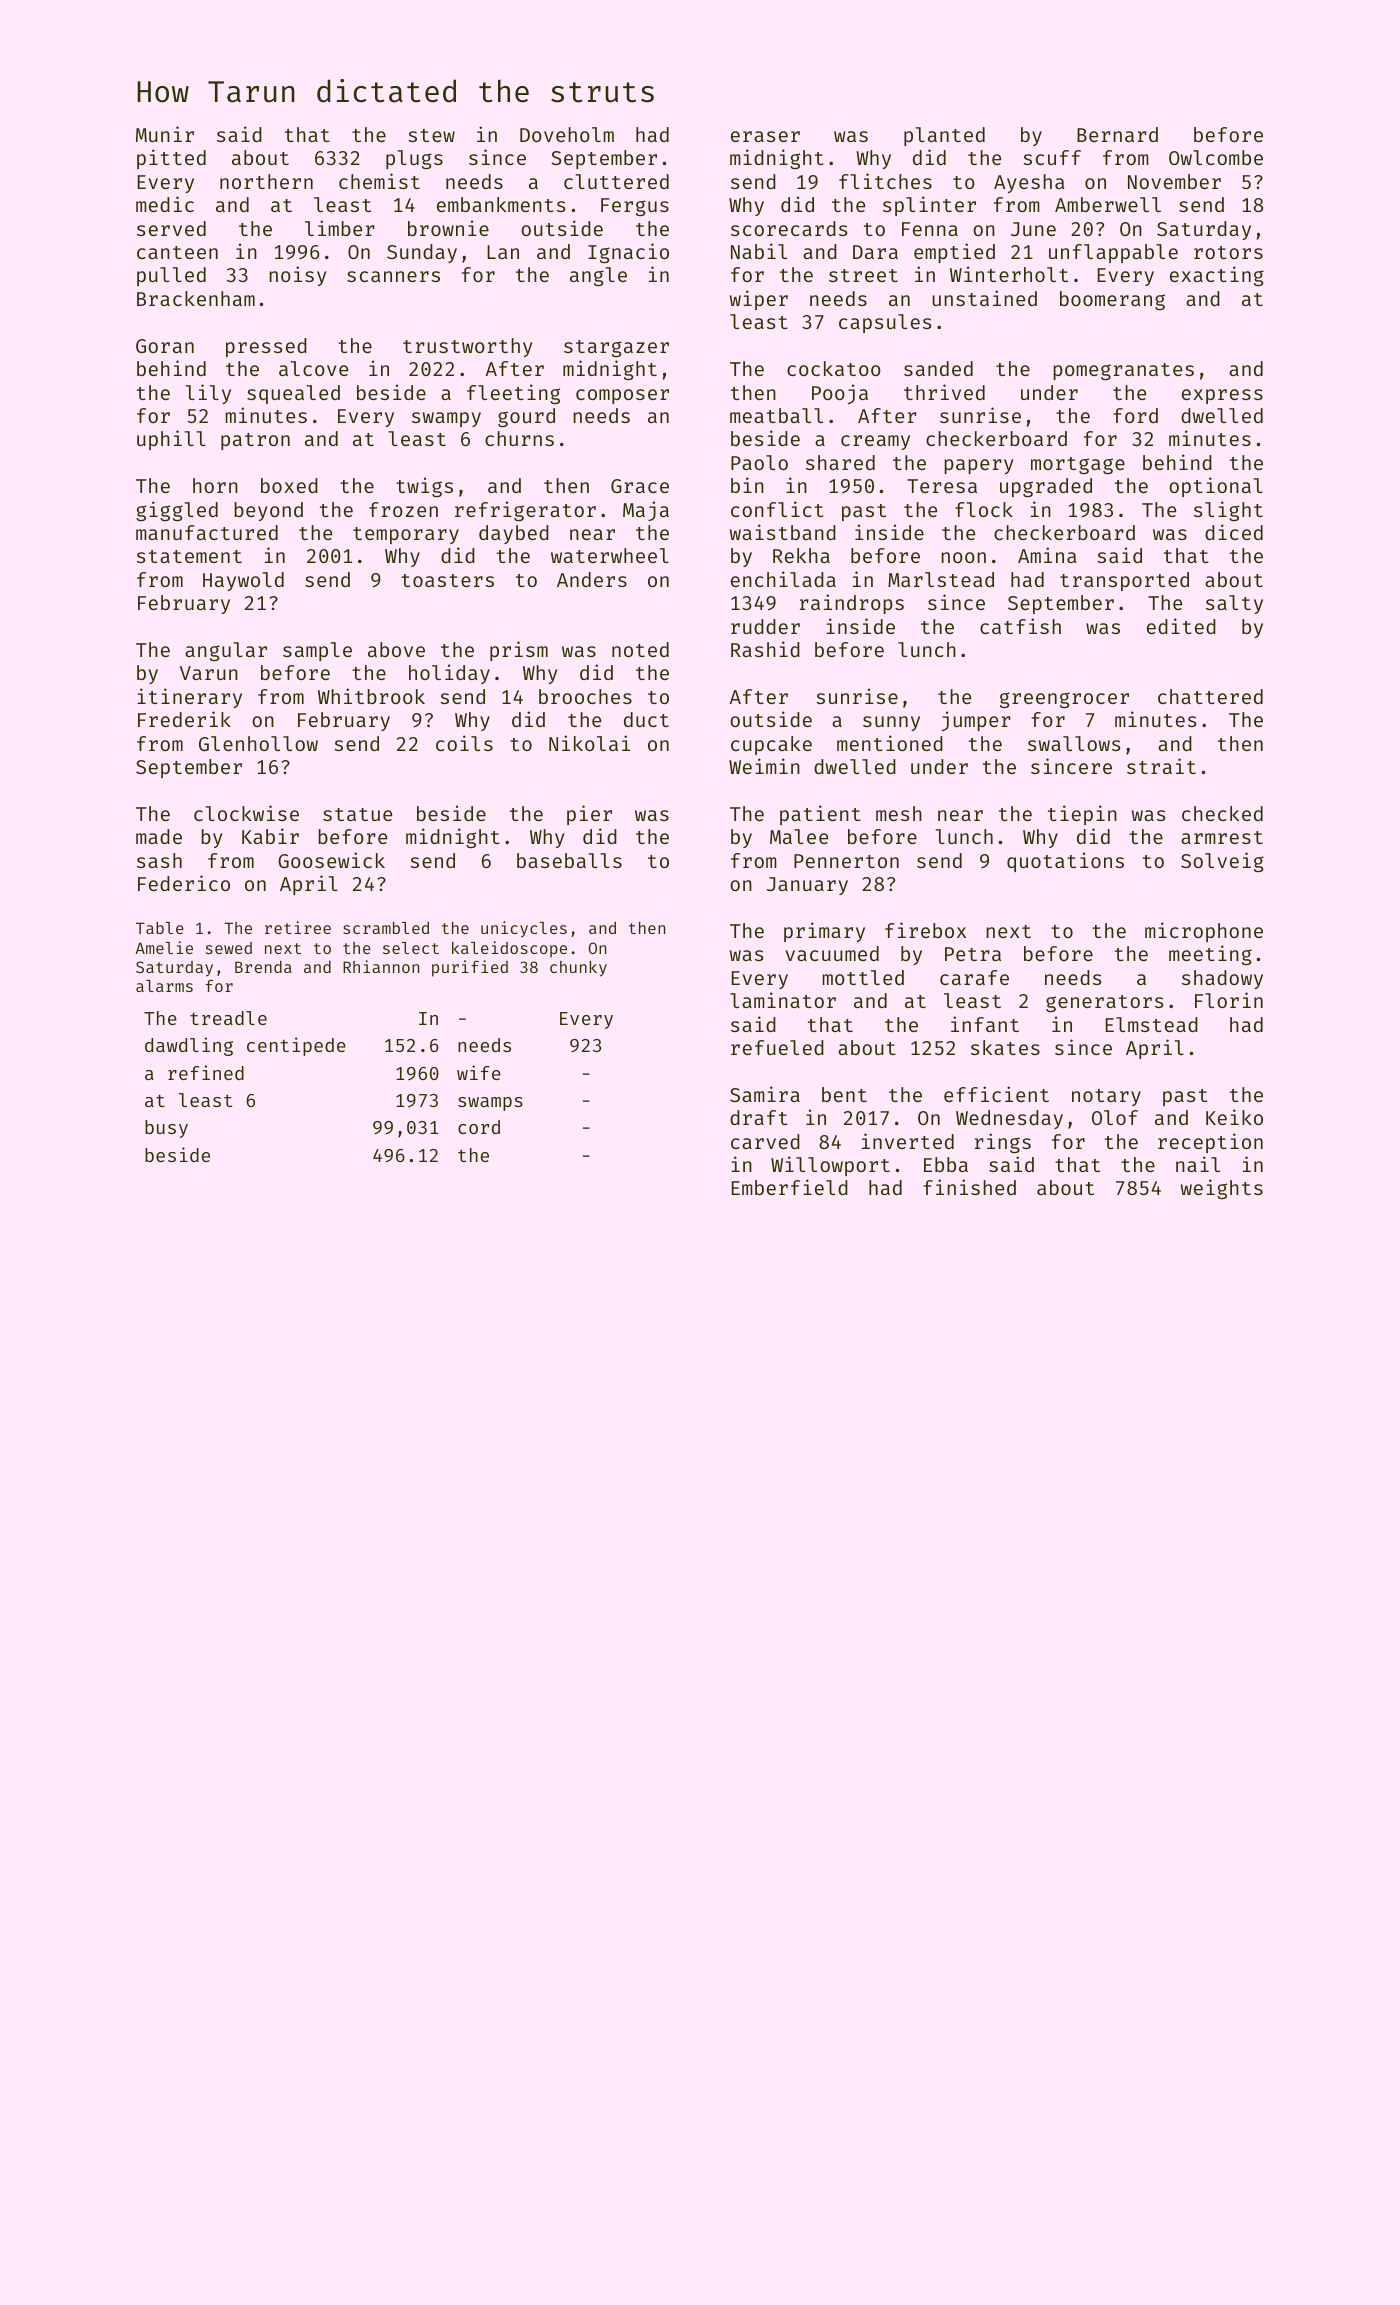 The height and width of the image is (2305, 1400). What do you see at coordinates (567, 134) in the image?
I see `Doveholm` at bounding box center [567, 134].
